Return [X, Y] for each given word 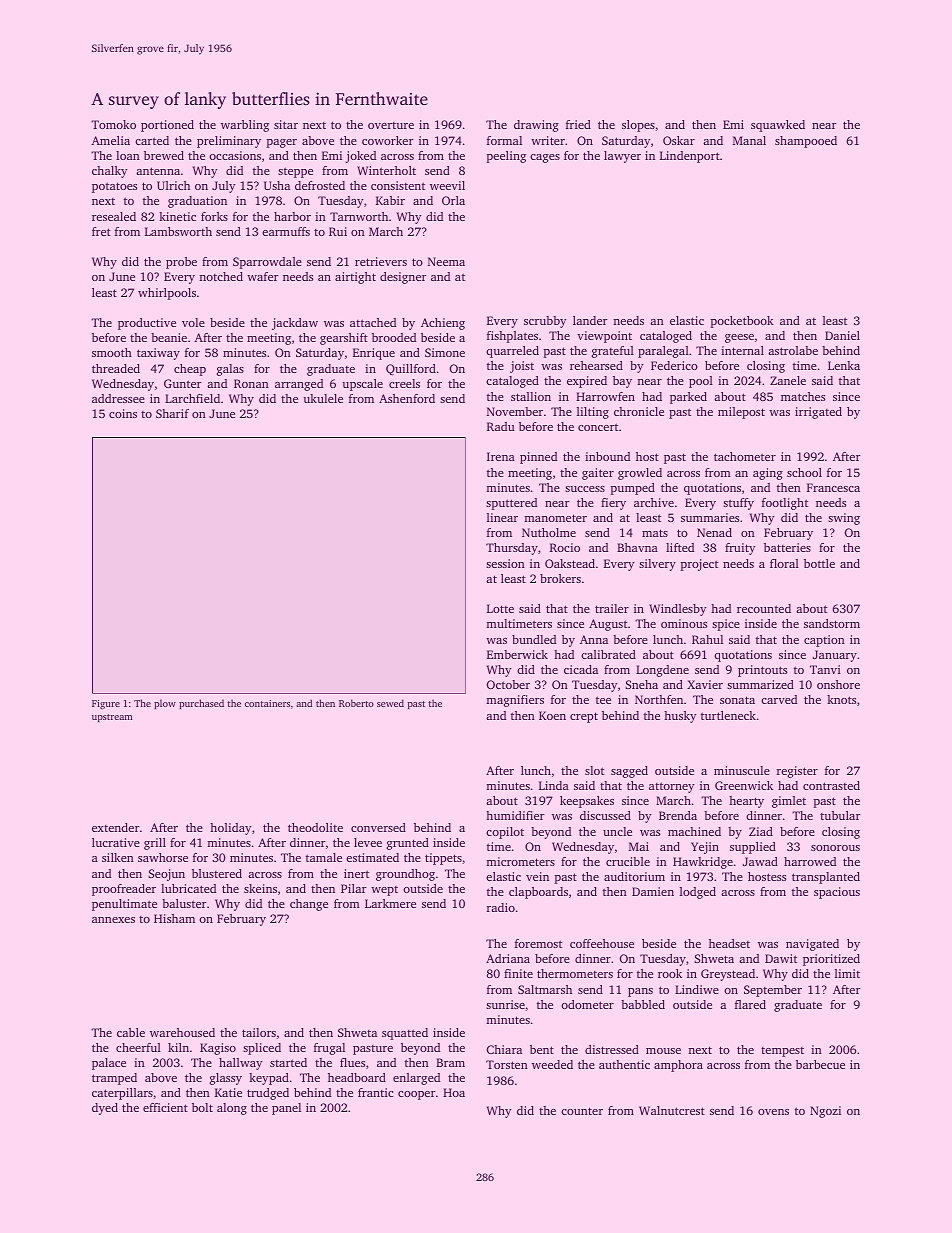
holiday [230, 829]
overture [391, 125]
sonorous [835, 848]
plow [165, 704]
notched [221, 276]
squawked [778, 126]
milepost [741, 413]
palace [109, 1064]
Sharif [172, 413]
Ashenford [407, 398]
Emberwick [517, 654]
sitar [286, 124]
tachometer [745, 456]
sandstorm [832, 623]
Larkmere [390, 903]
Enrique [374, 354]
